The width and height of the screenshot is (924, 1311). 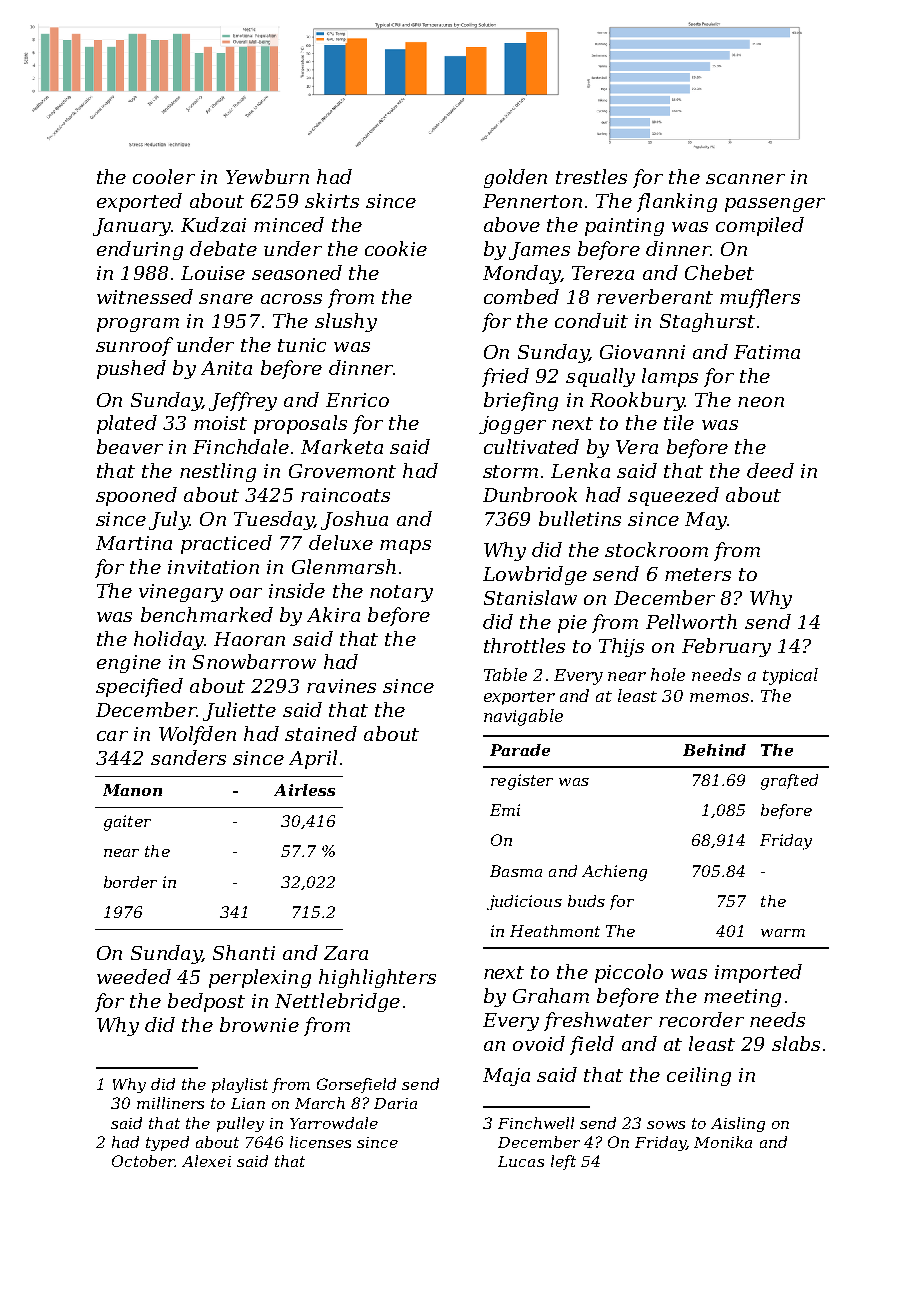 What do you see at coordinates (521, 296) in the screenshot?
I see `combed` at bounding box center [521, 296].
